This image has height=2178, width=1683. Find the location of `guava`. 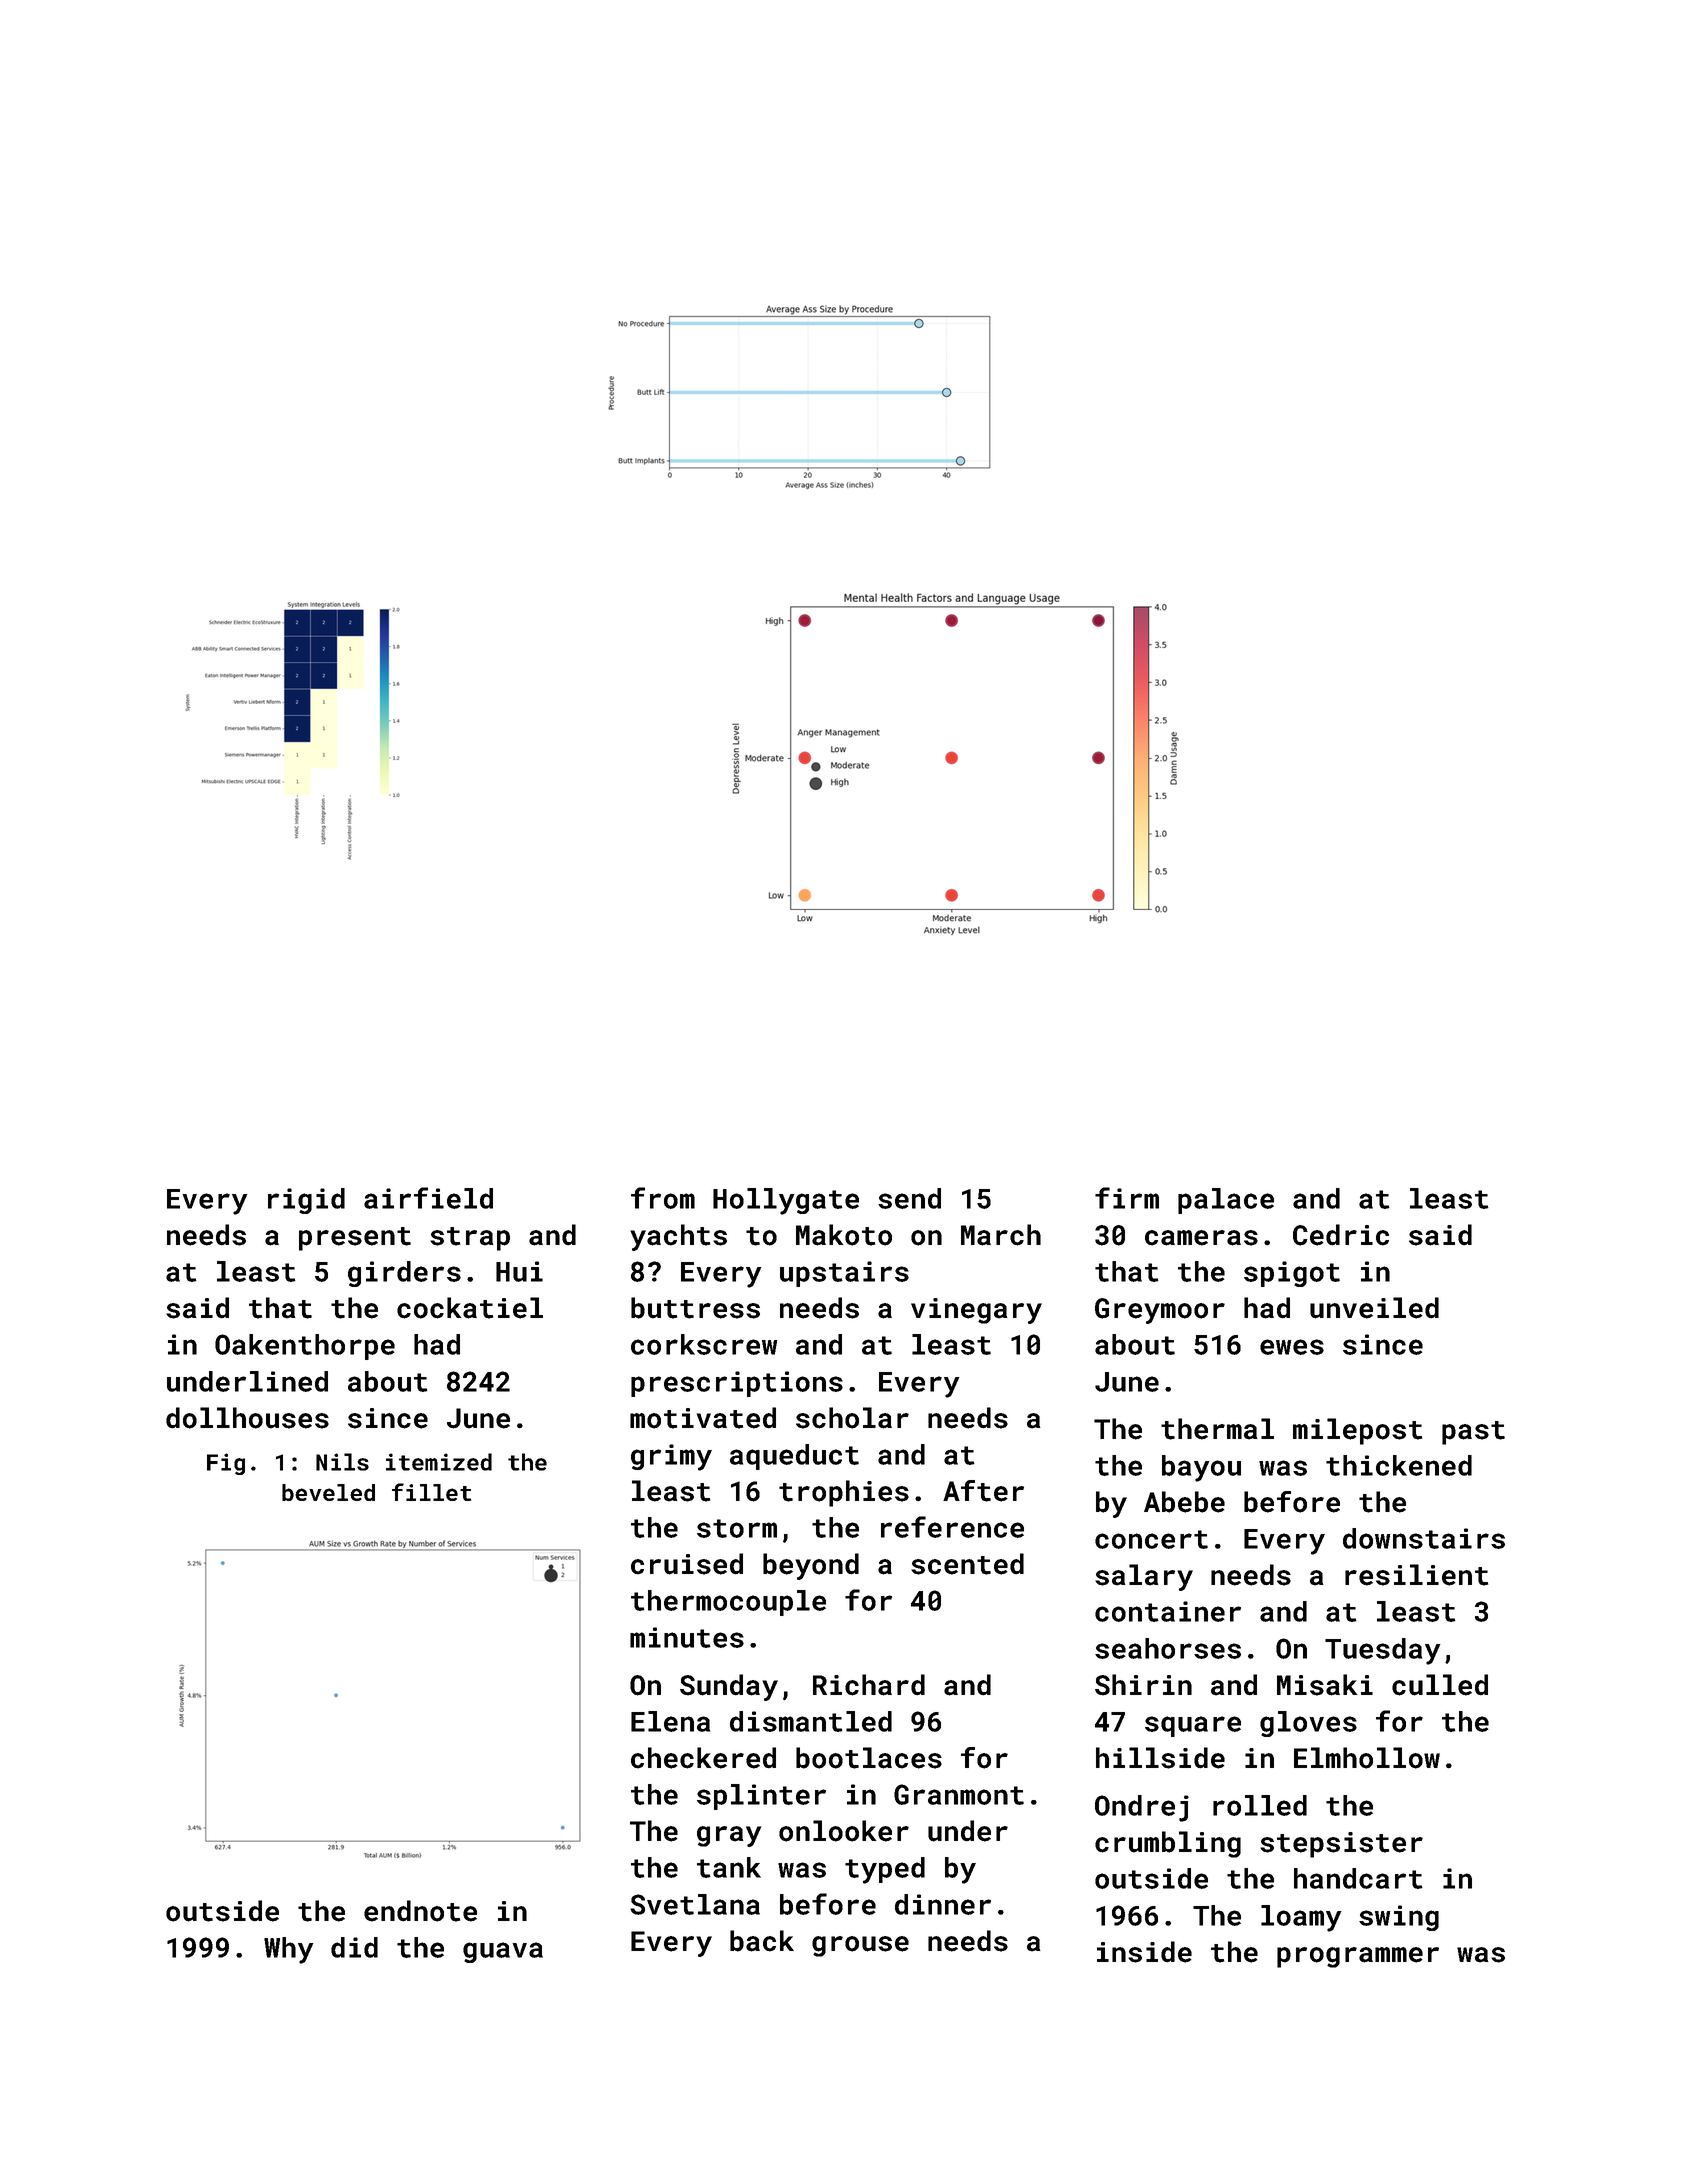

guava is located at coordinates (503, 1952).
